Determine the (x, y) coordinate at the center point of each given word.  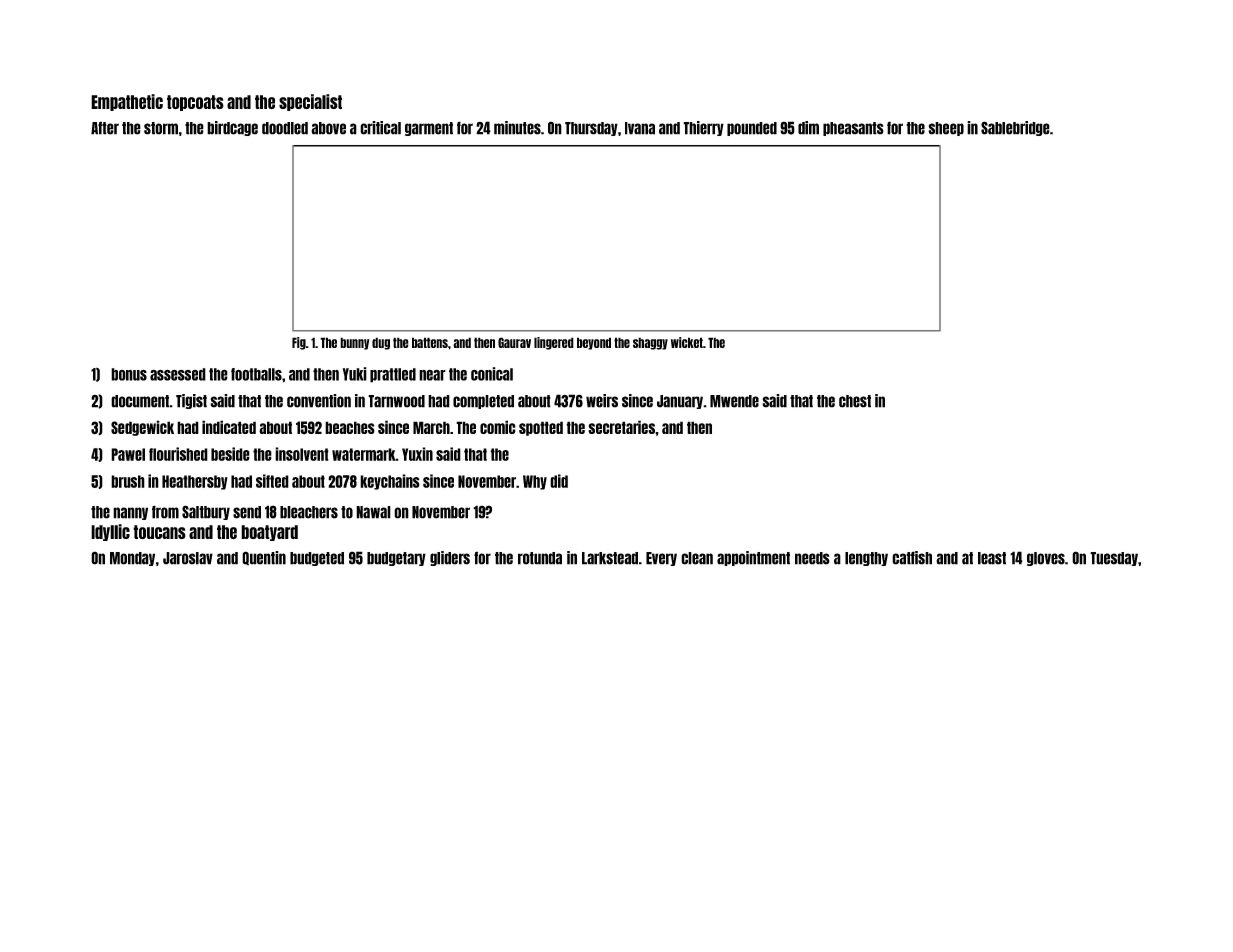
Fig (299, 343)
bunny (354, 343)
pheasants (853, 129)
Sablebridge (1015, 128)
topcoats (195, 103)
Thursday (591, 129)
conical (492, 374)
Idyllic (110, 532)
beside (230, 454)
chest (855, 401)
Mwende (734, 401)
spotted (541, 428)
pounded (752, 129)
